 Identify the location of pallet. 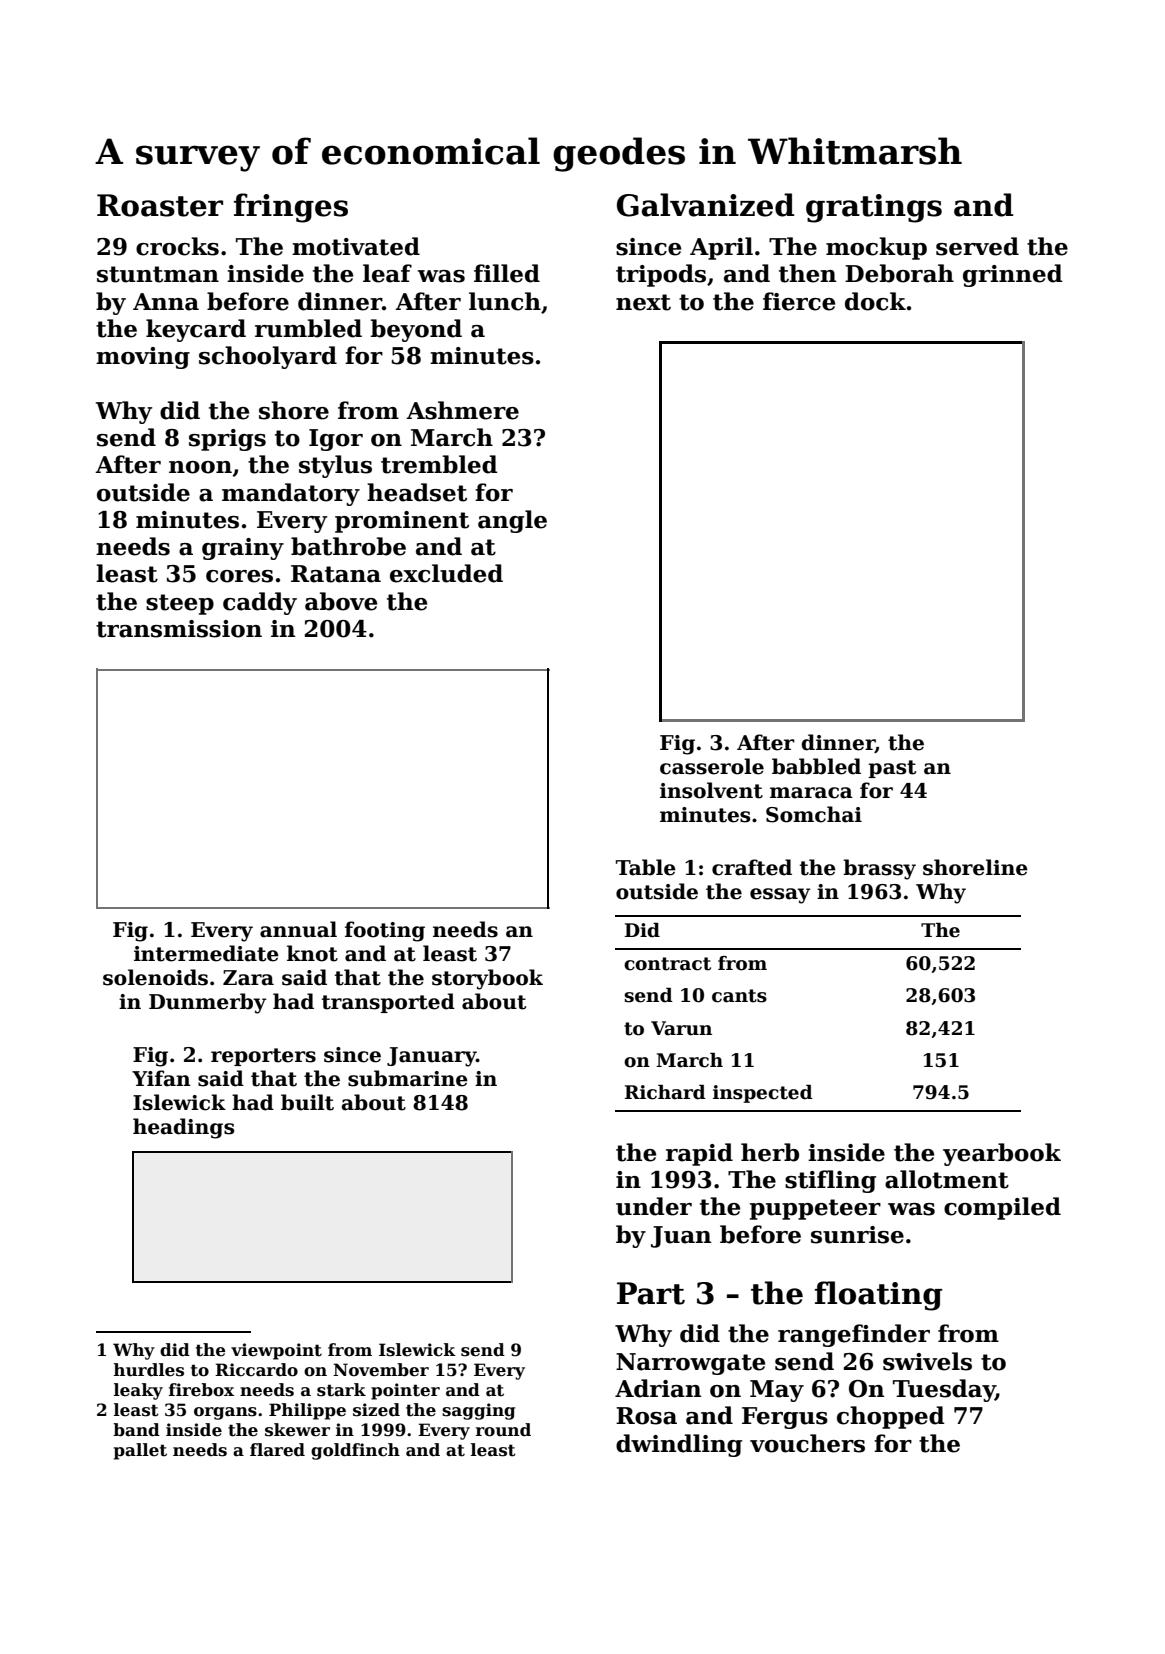
(140, 1451).
